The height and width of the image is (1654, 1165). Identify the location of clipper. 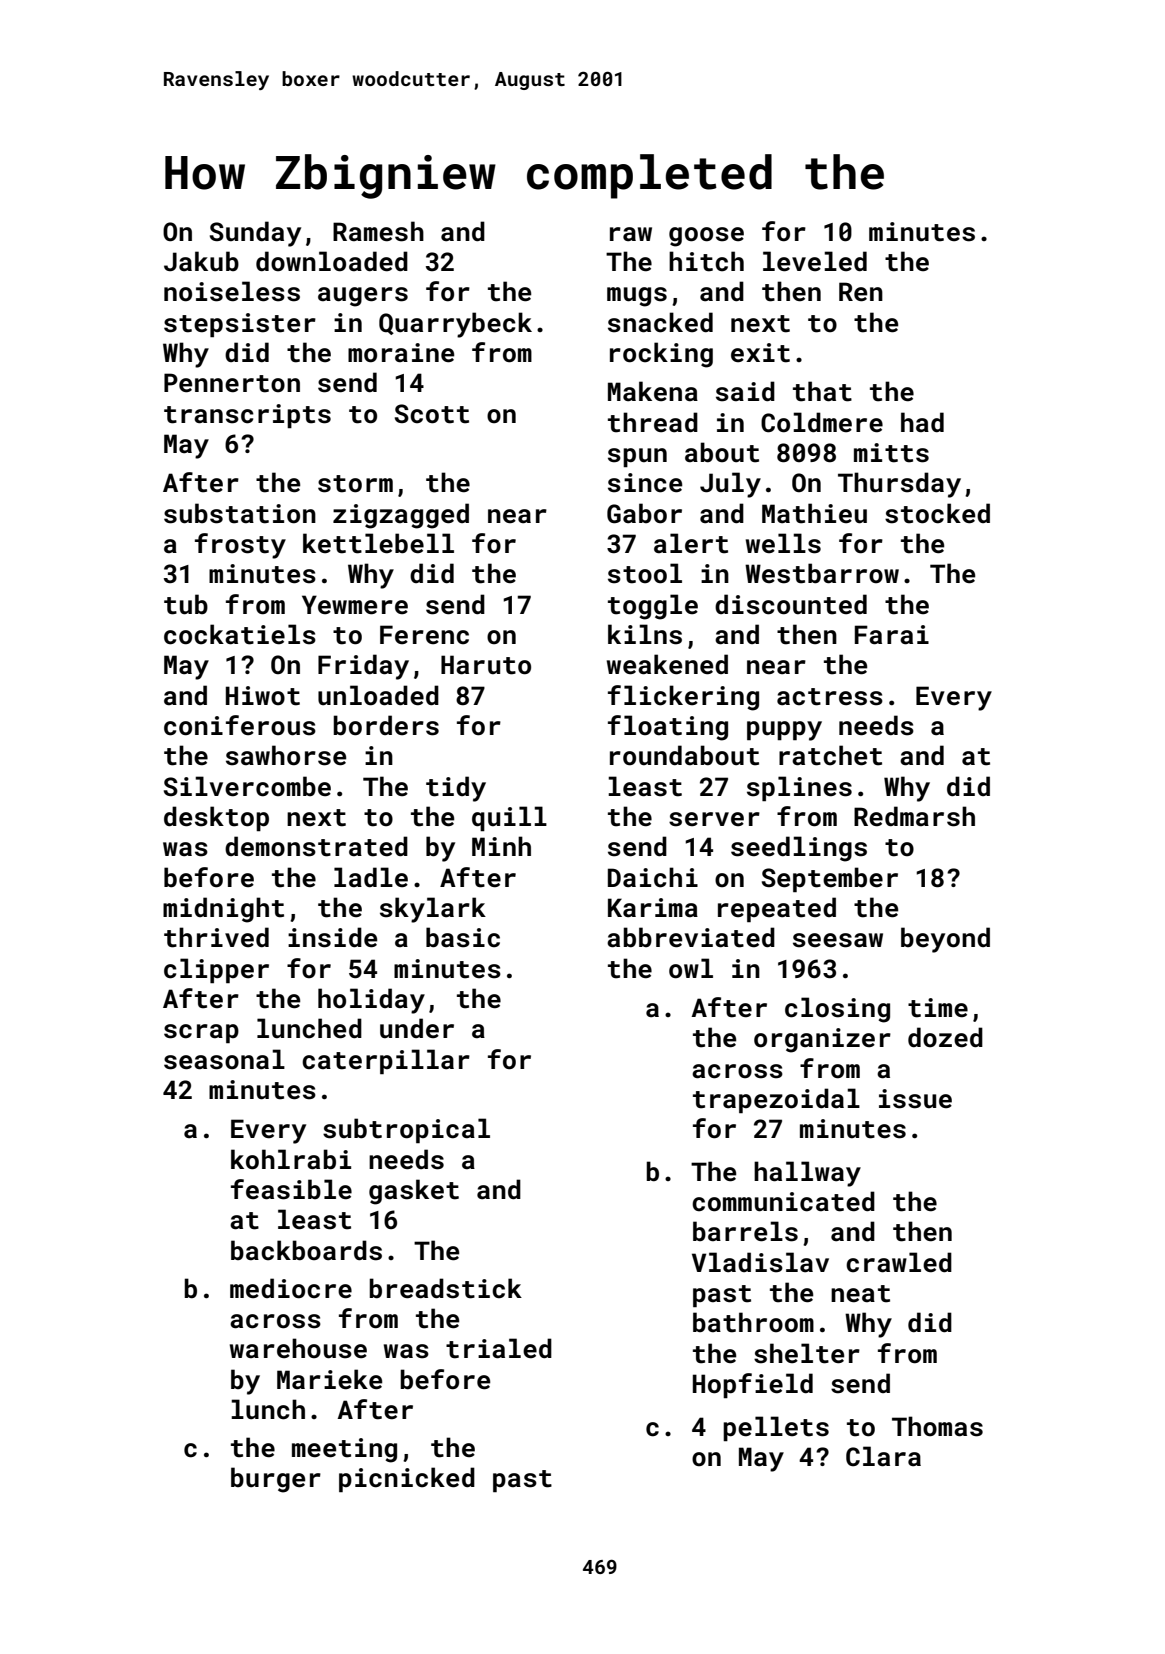
(216, 970).
